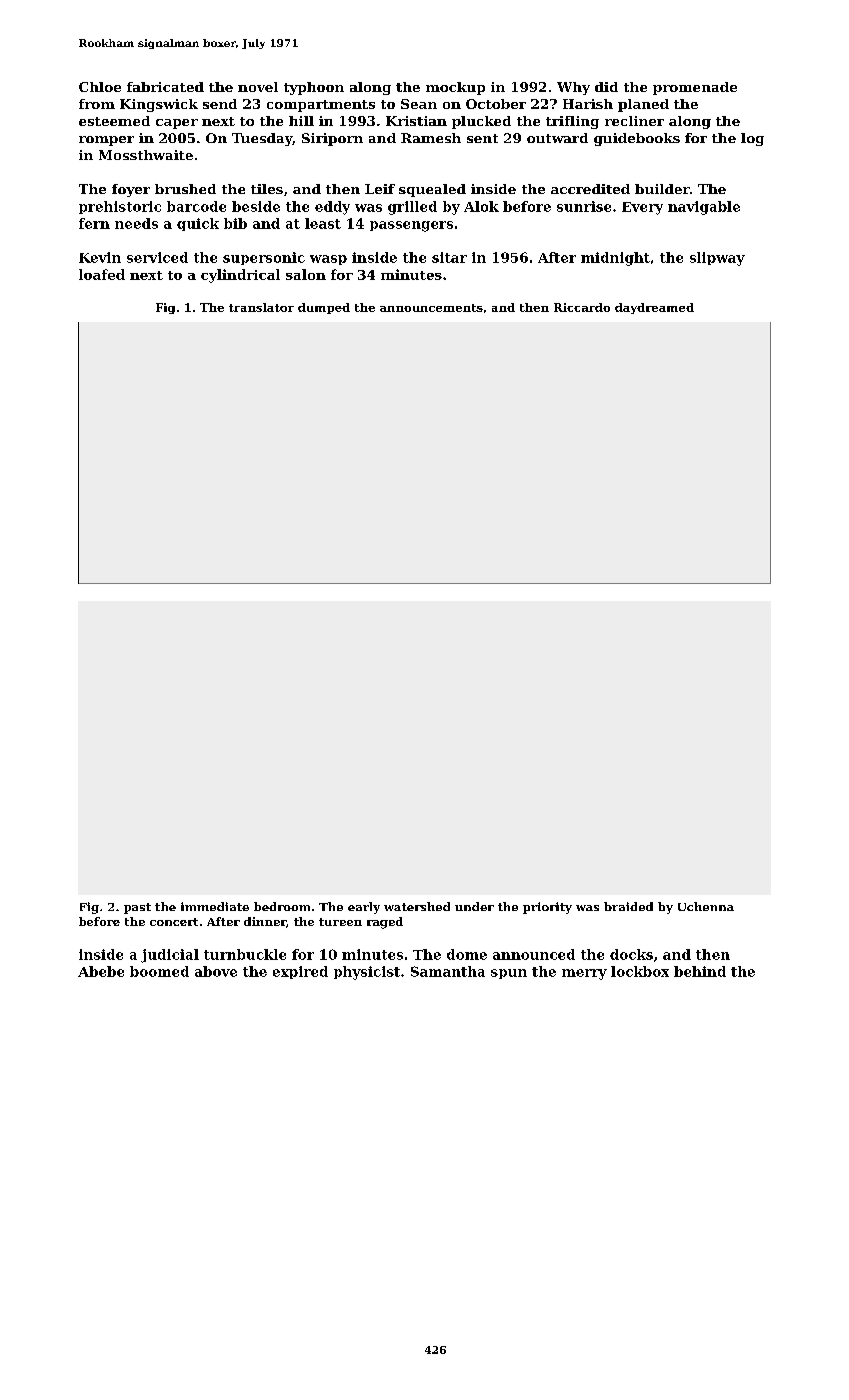 This screenshot has width=849, height=1400. Describe the element at coordinates (695, 88) in the screenshot. I see `promenade` at that location.
